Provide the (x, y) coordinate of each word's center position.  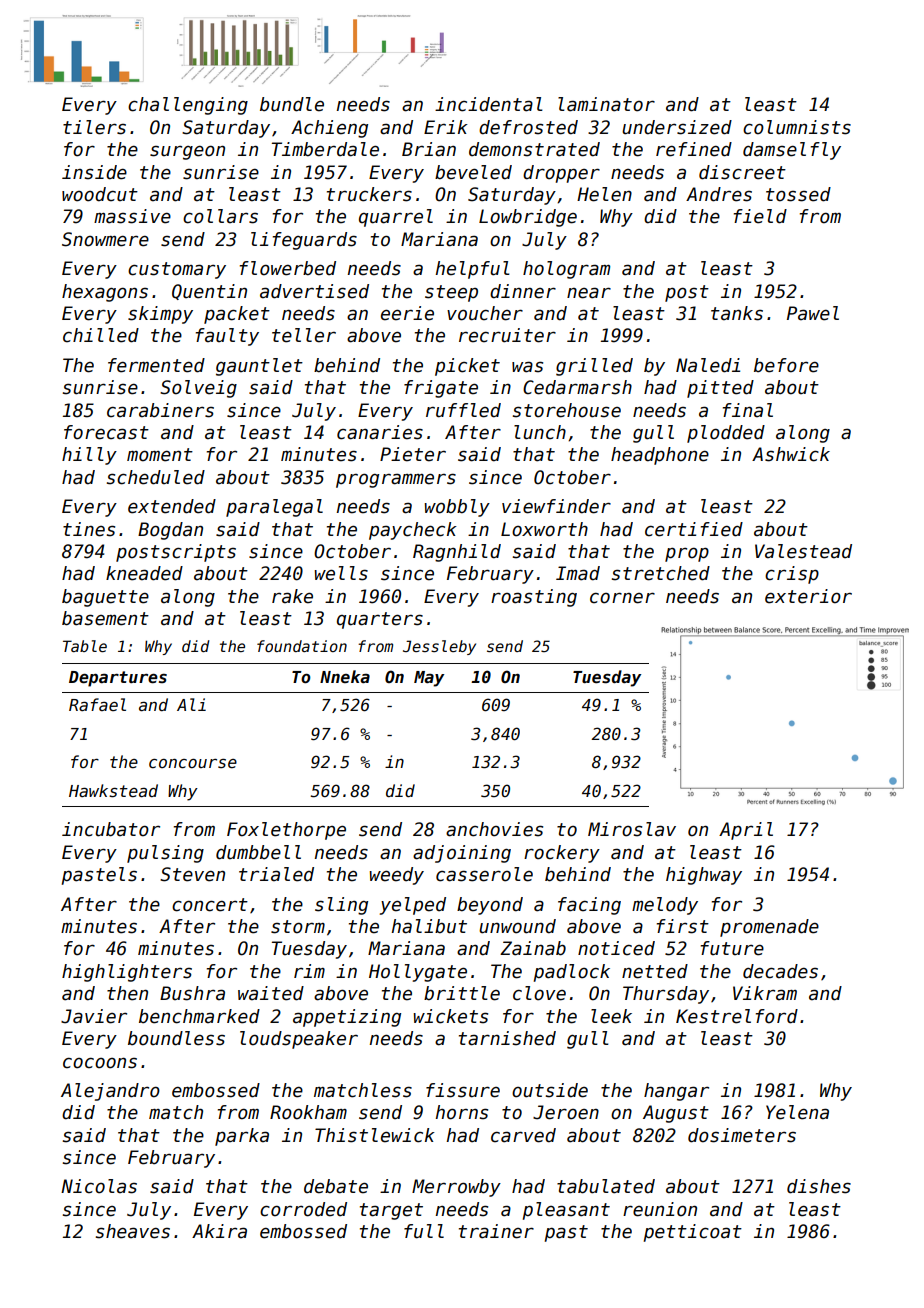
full (424, 1231)
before (786, 365)
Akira (219, 1231)
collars (220, 216)
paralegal (274, 508)
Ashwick (791, 454)
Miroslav (632, 829)
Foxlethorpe (286, 831)
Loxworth (544, 529)
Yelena (797, 1112)
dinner (523, 291)
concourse (193, 763)
